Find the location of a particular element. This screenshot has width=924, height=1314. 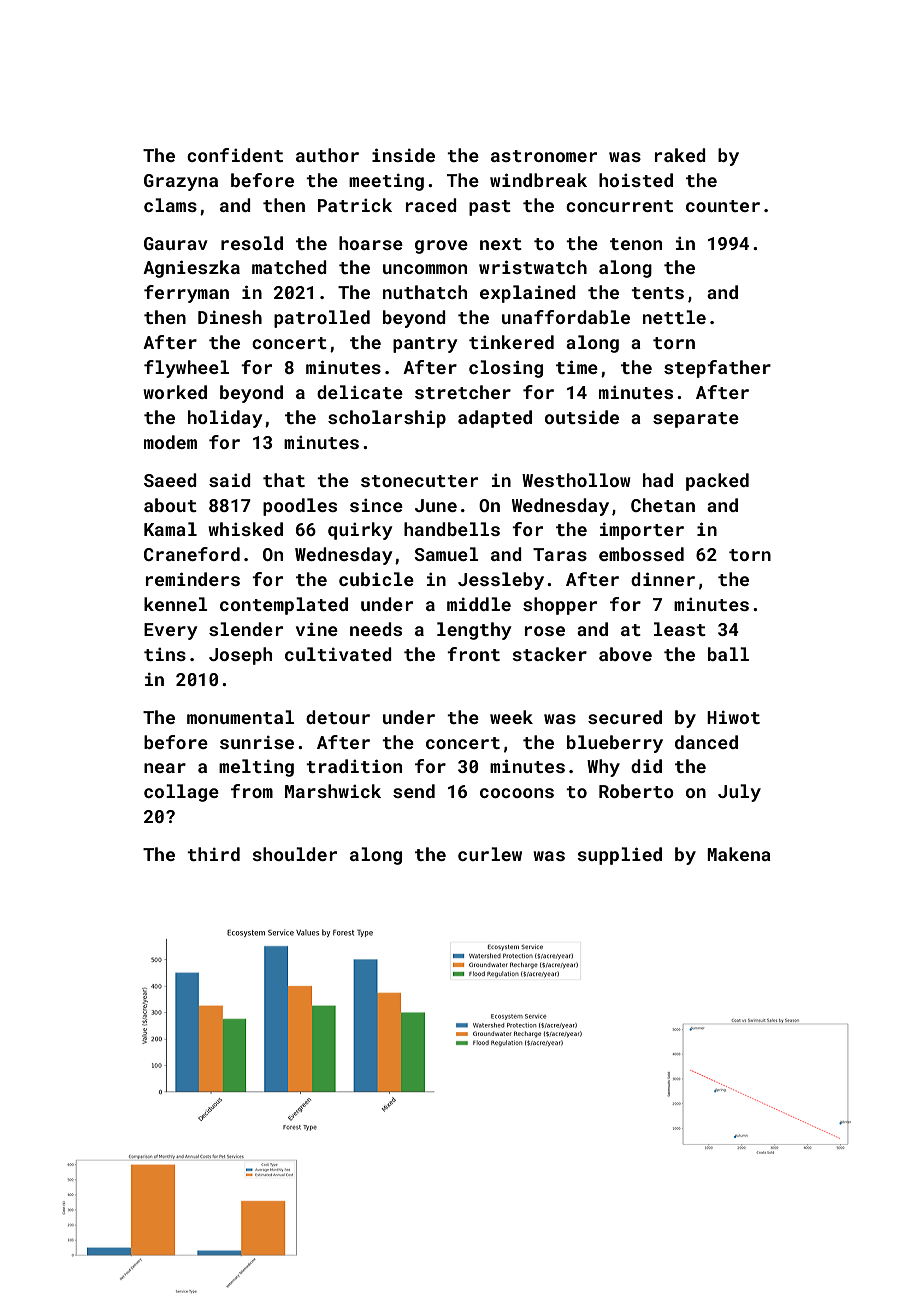

packed is located at coordinates (717, 482).
